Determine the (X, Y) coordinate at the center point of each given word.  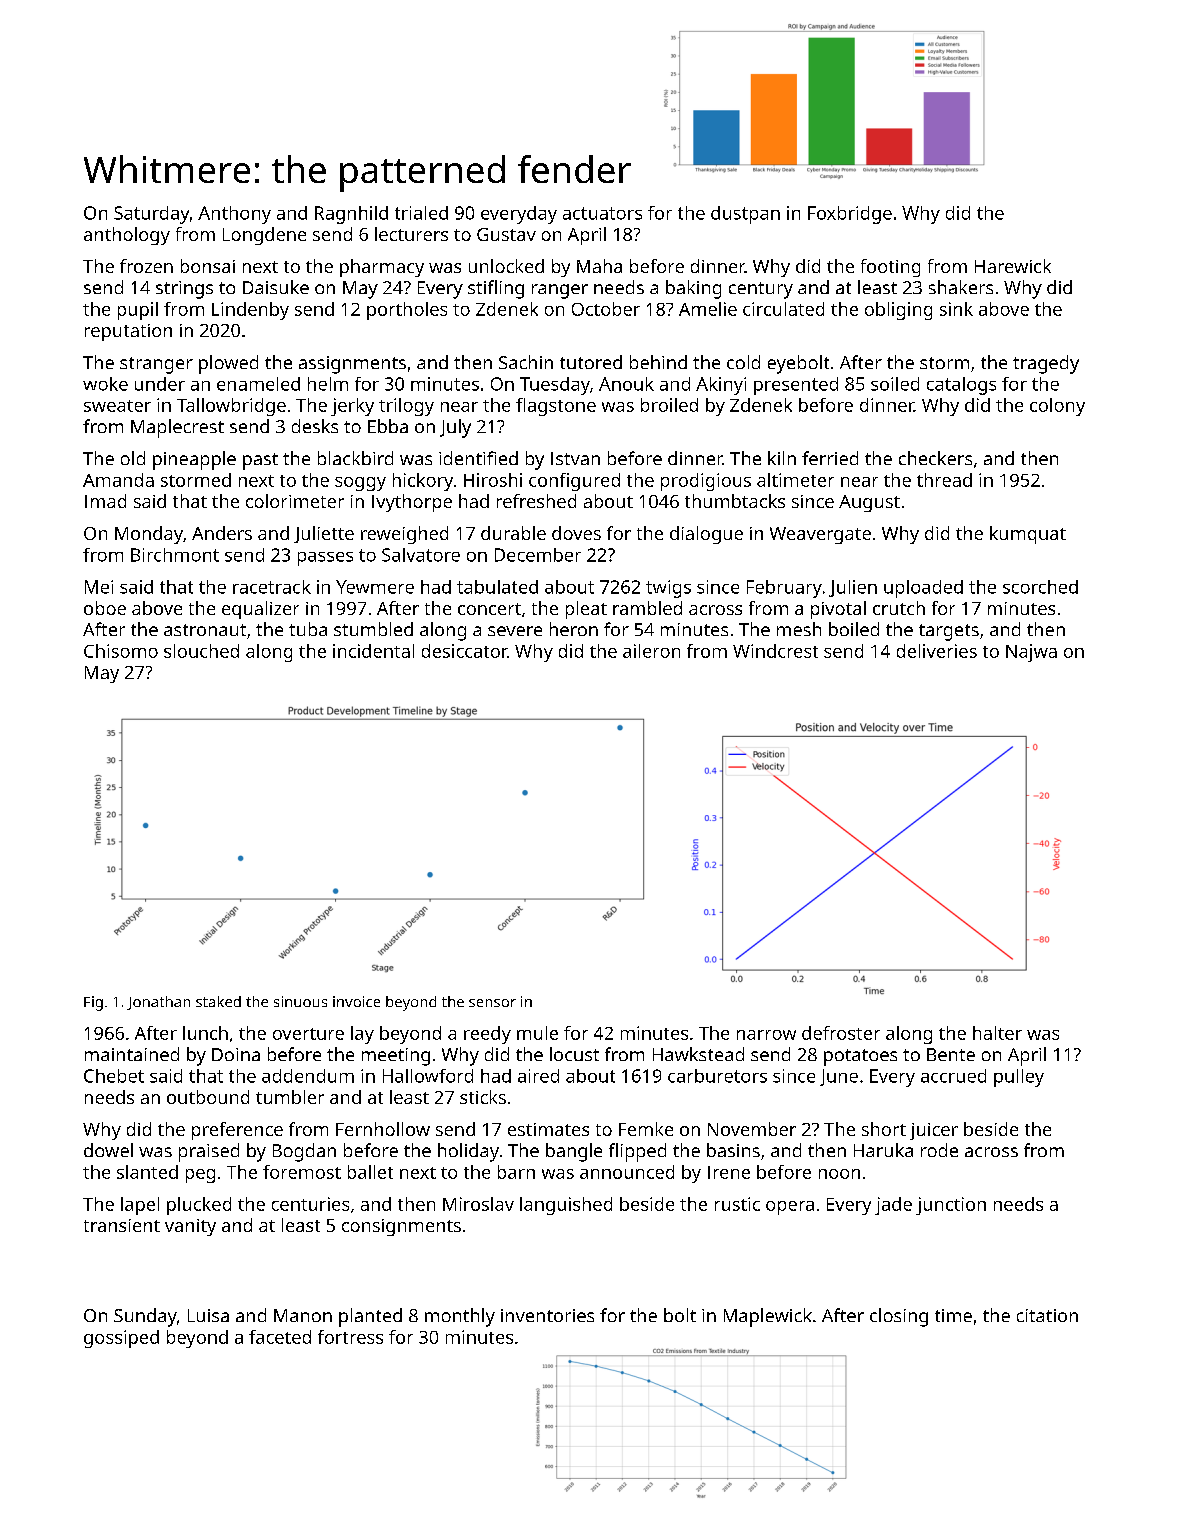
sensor (492, 1003)
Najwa (1031, 653)
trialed (421, 213)
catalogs (961, 386)
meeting (396, 1057)
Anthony (234, 215)
